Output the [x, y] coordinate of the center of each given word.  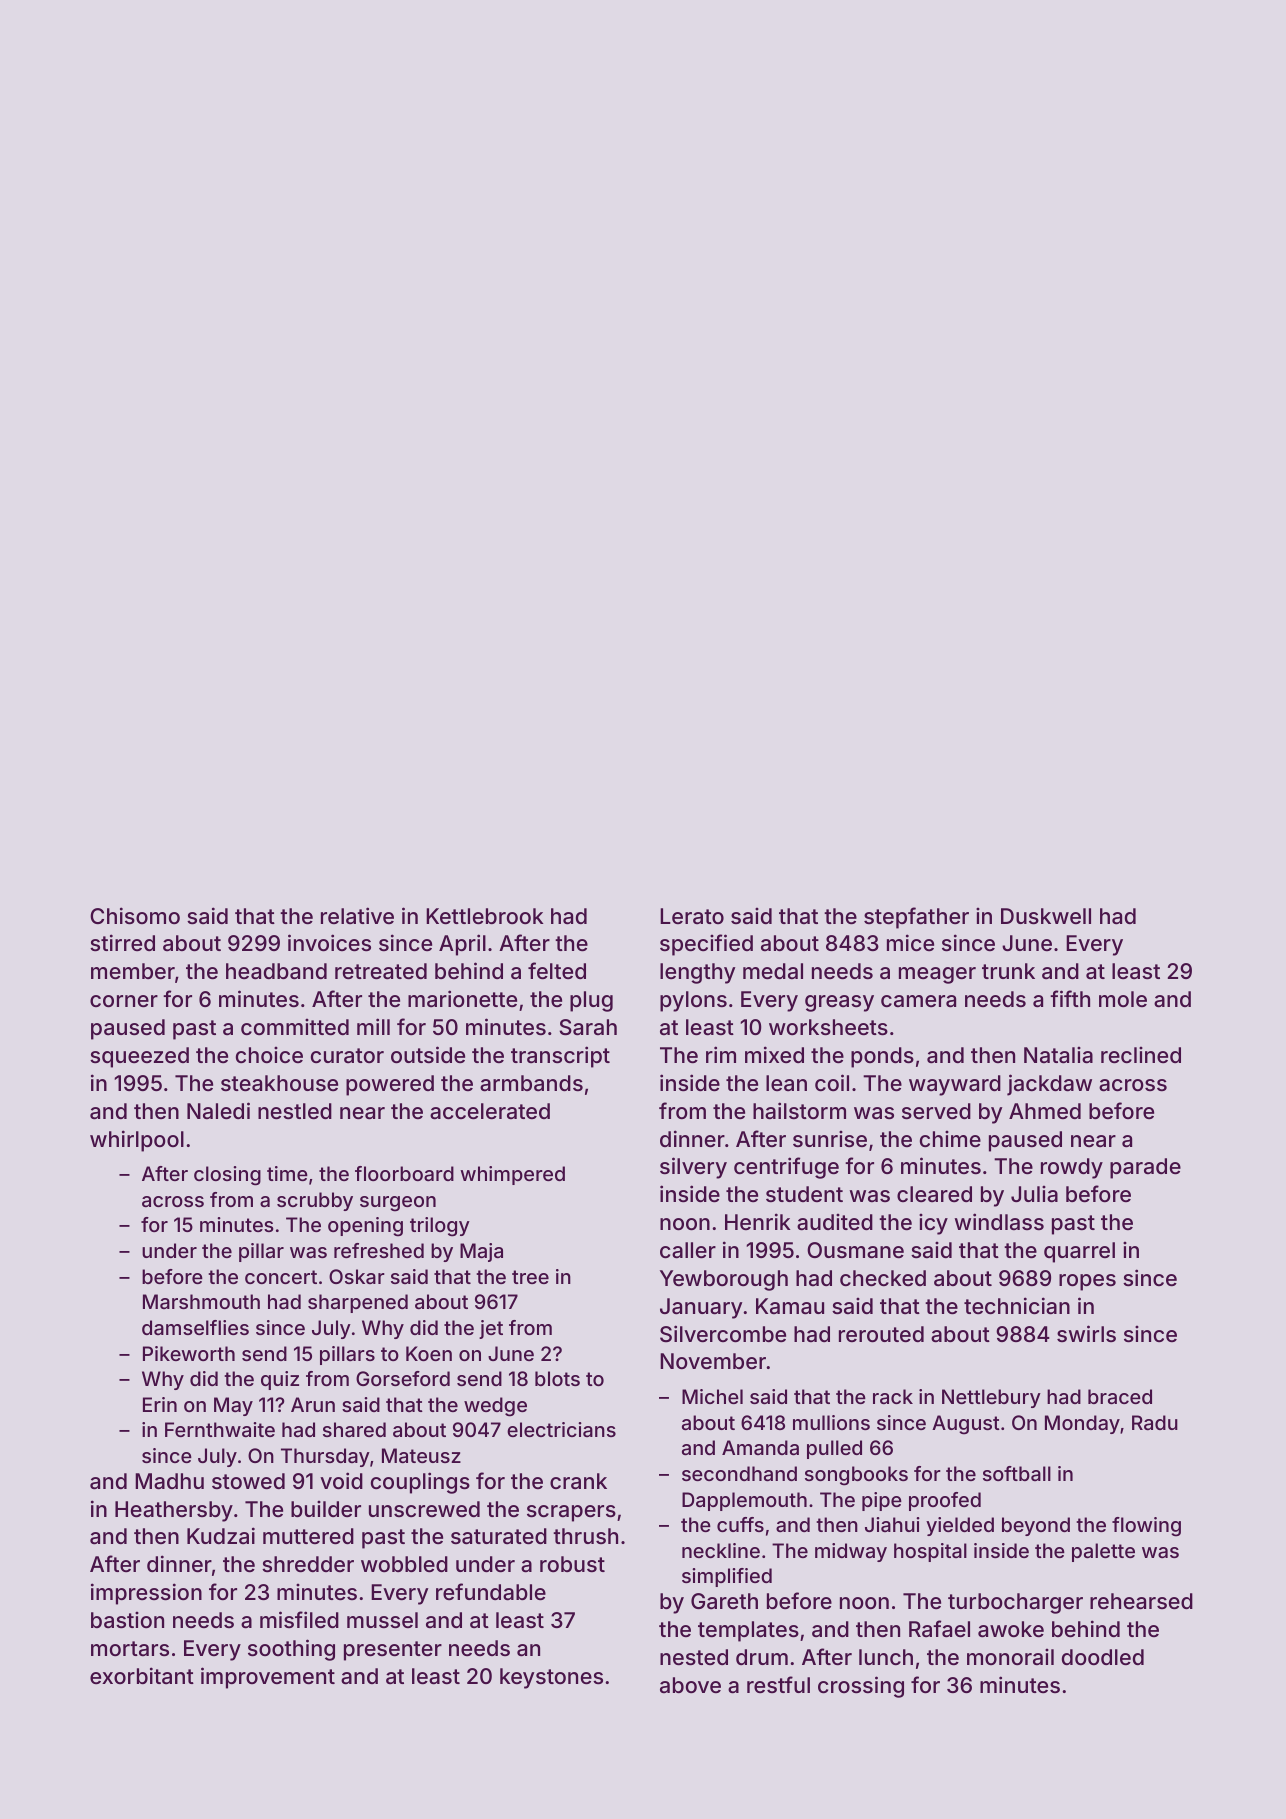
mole [1123, 999]
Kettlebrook [485, 916]
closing [227, 1176]
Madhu [169, 1481]
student [804, 1194]
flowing [1146, 1527]
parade [1145, 1168]
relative [357, 915]
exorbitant [142, 1675]
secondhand [739, 1473]
